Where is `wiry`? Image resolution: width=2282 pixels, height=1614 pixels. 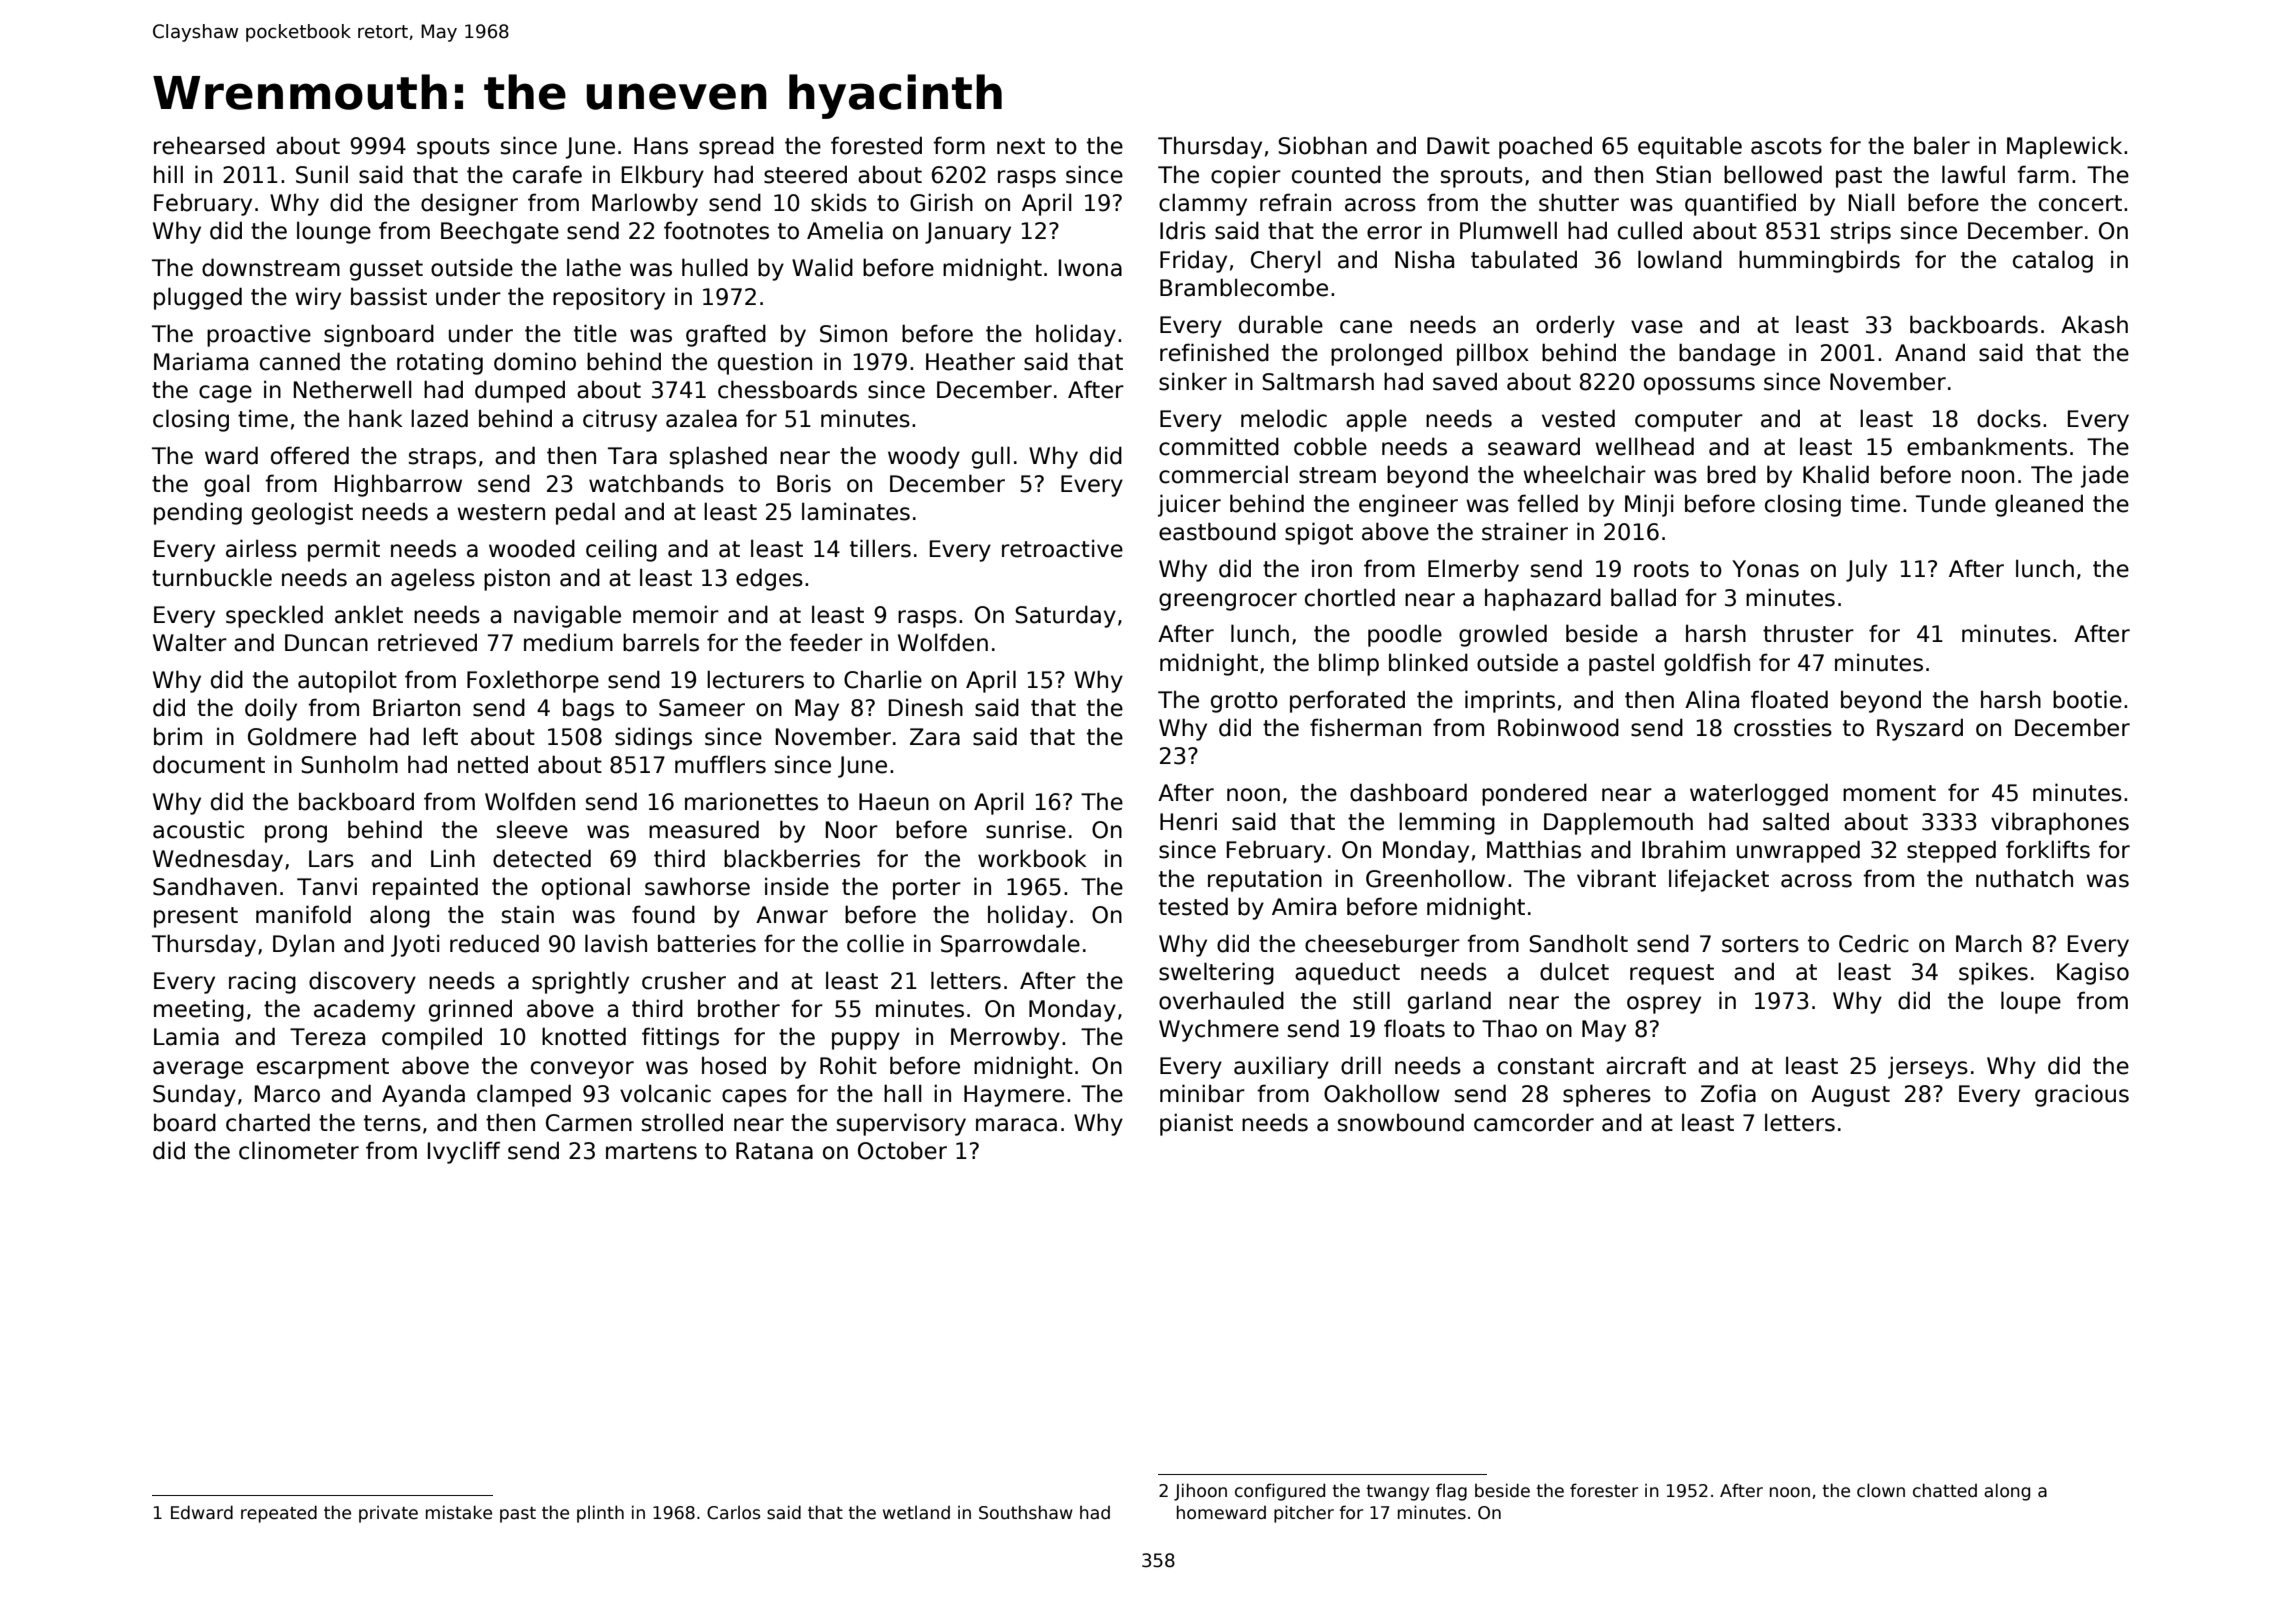 wiry is located at coordinates (318, 298).
